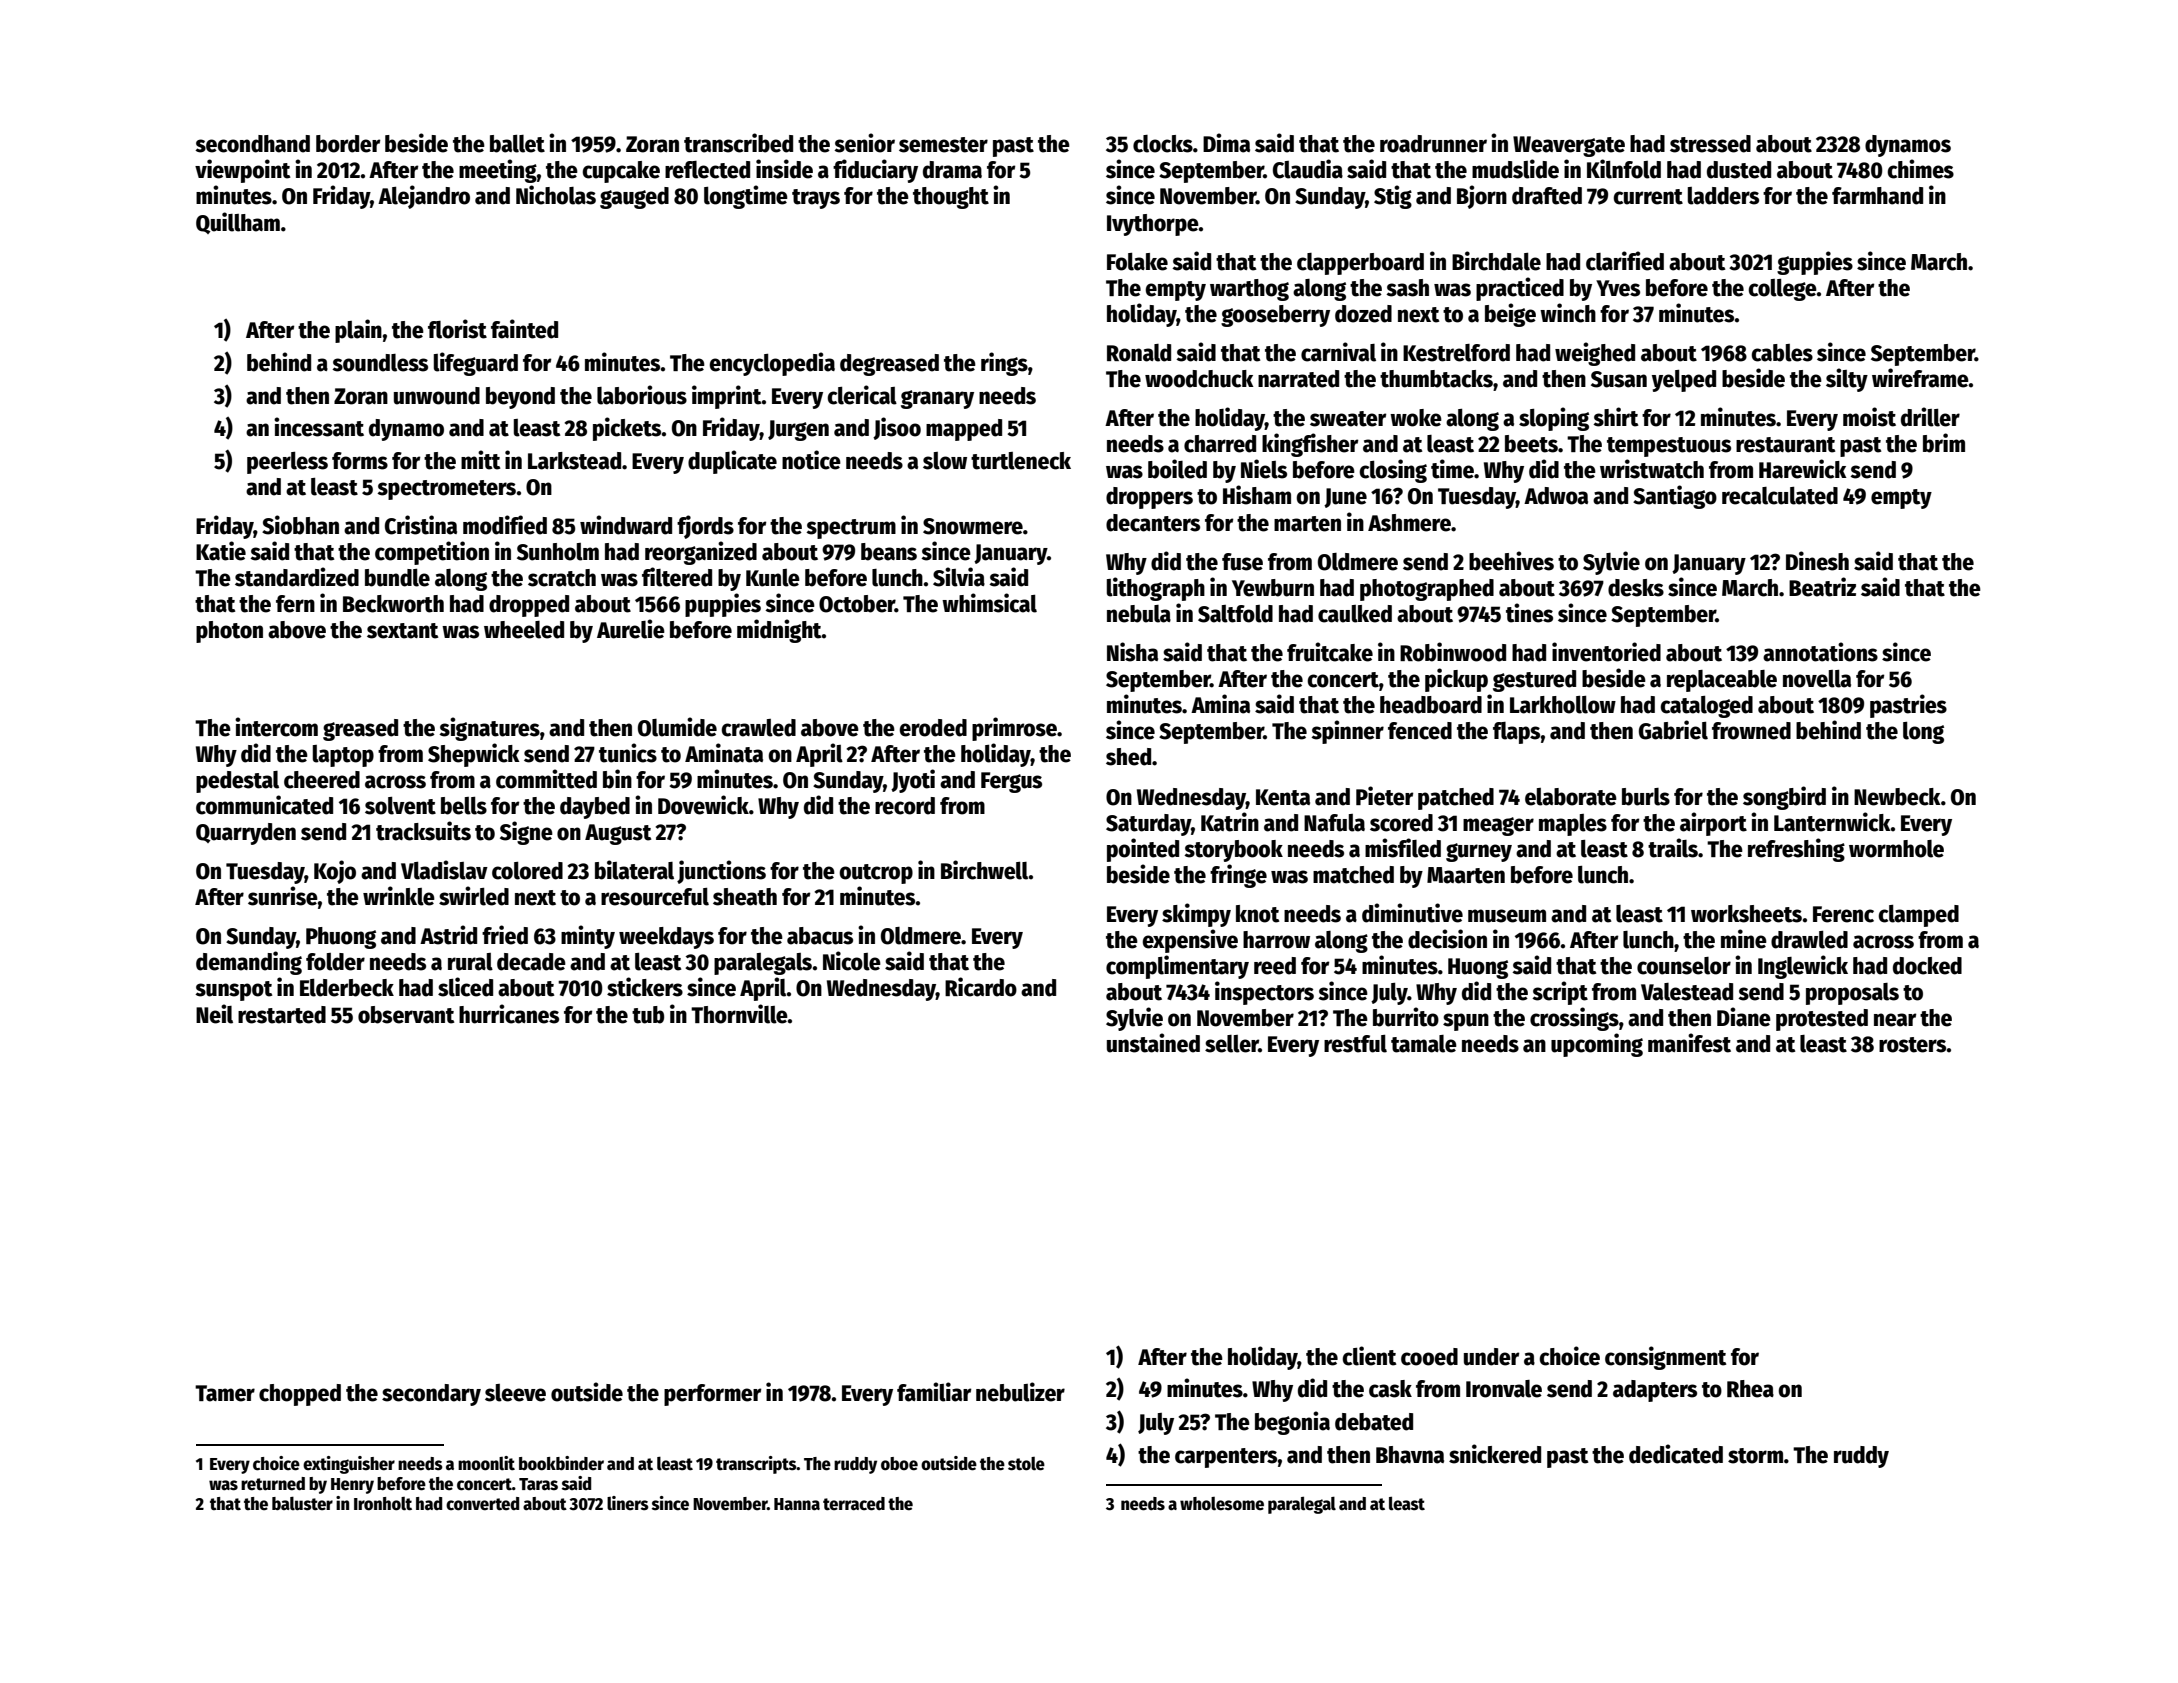 The image size is (2178, 1683). Describe the element at coordinates (283, 896) in the screenshot. I see `sunrise` at that location.
